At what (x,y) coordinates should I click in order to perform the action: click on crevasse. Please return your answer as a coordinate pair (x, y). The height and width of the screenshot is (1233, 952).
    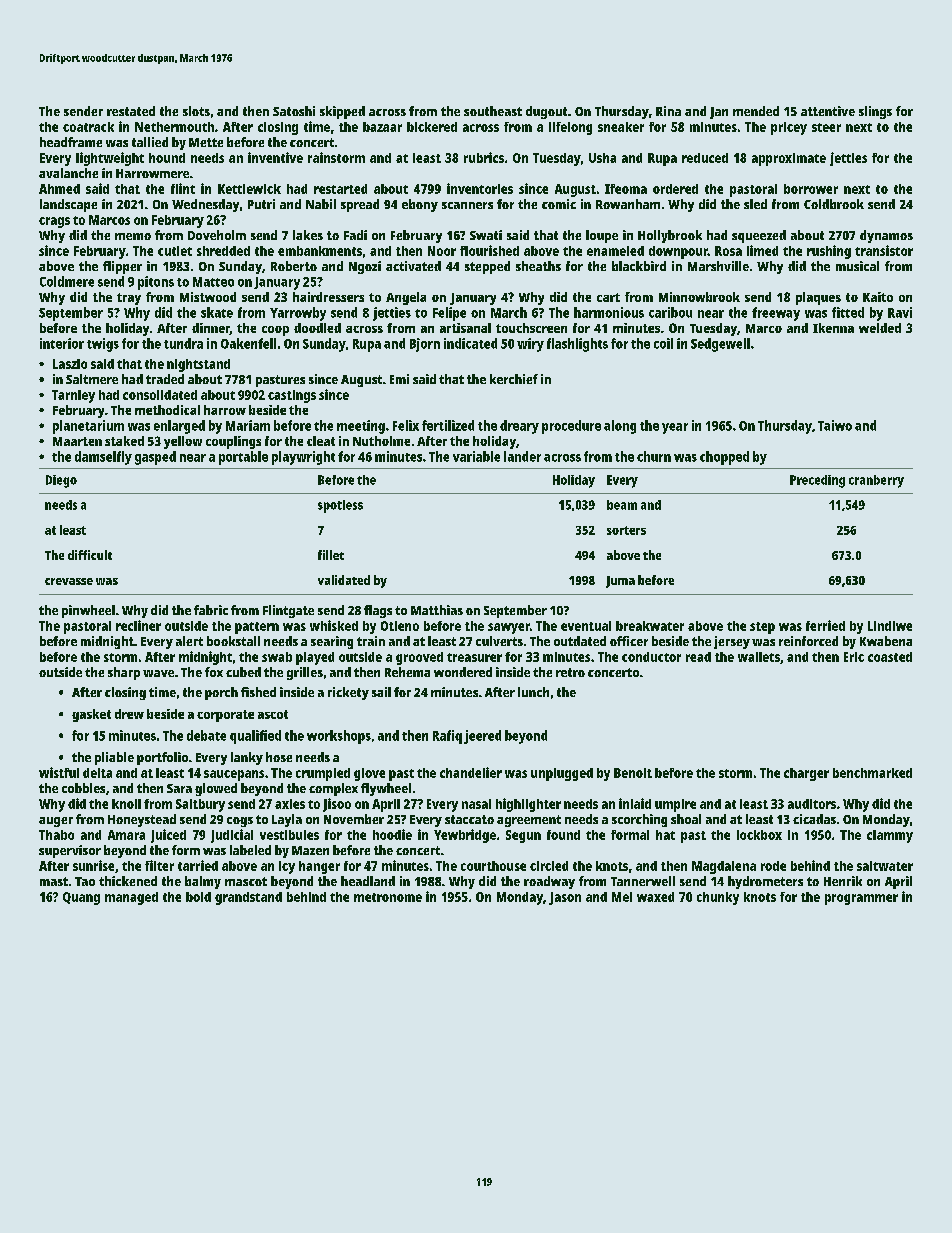
    Looking at the image, I should click on (69, 581).
